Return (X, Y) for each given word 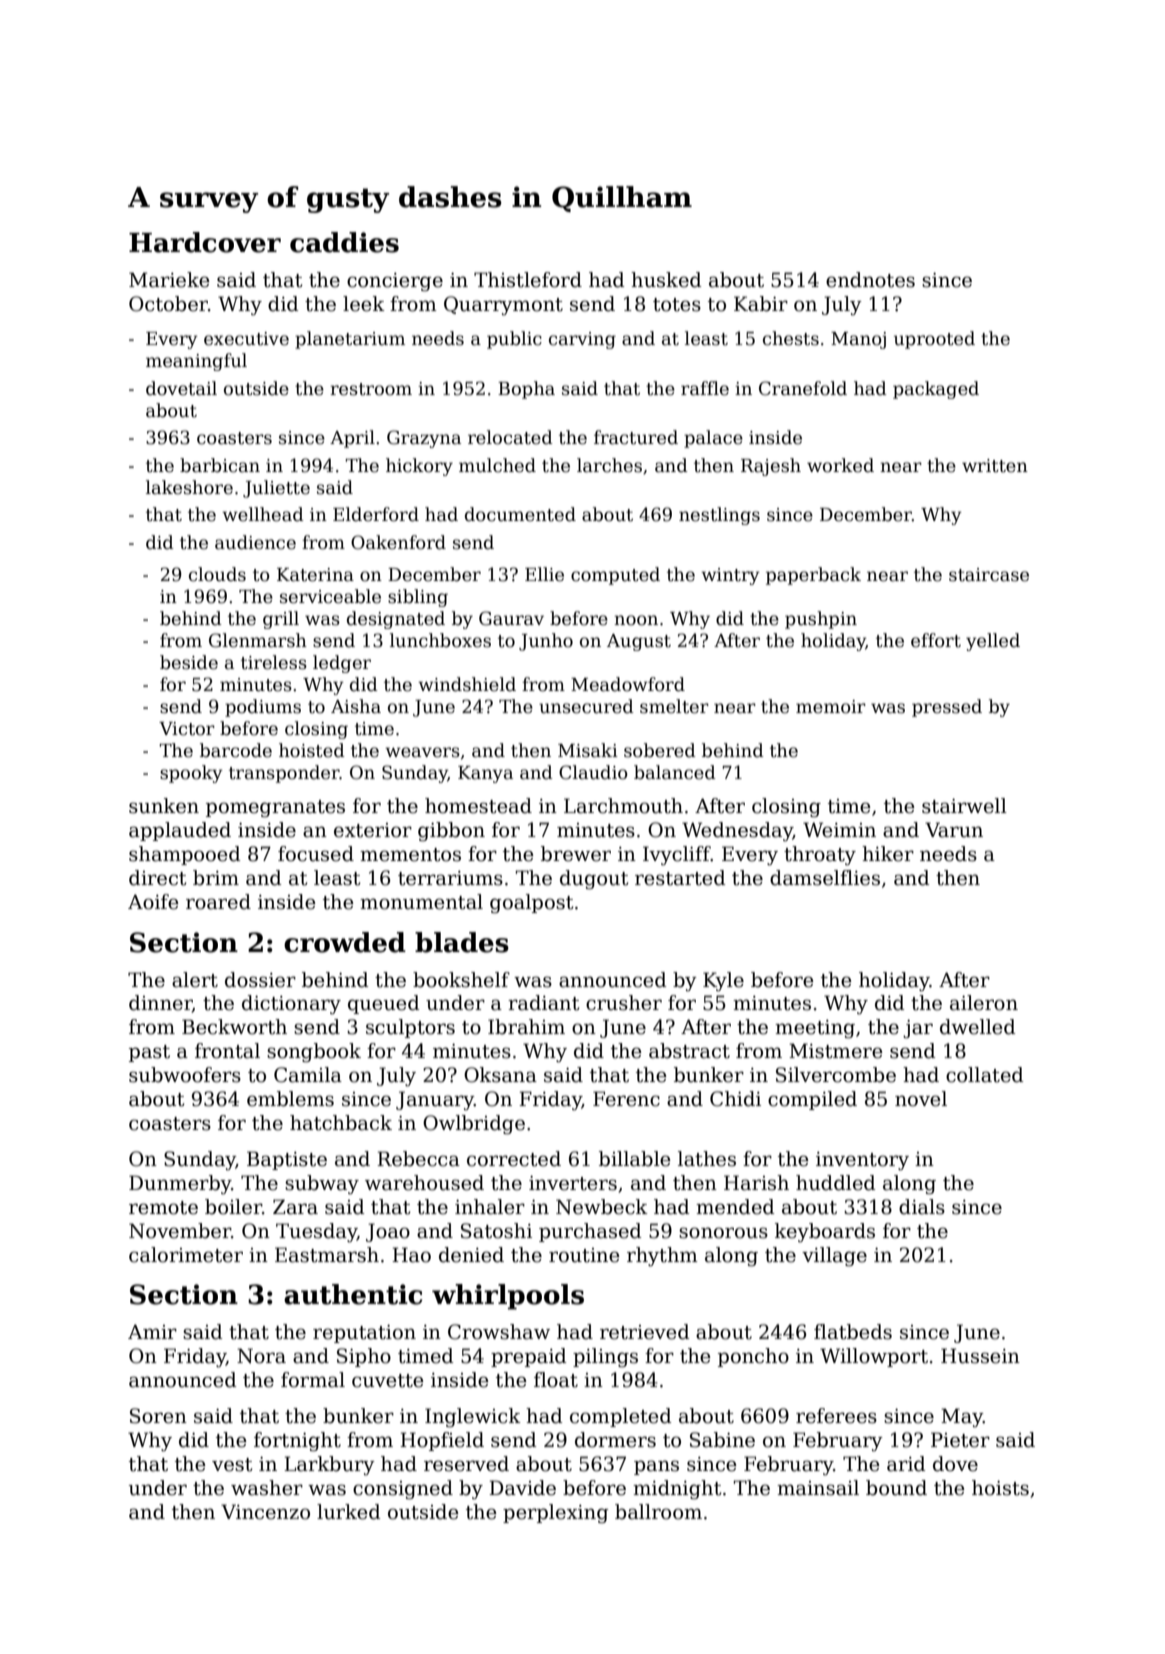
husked (666, 280)
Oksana (500, 1075)
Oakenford (398, 542)
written (995, 466)
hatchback (341, 1123)
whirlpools (508, 1297)
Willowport (874, 1357)
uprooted (934, 340)
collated (985, 1075)
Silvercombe (836, 1075)
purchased (590, 1232)
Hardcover (205, 242)
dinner (160, 1003)
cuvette (387, 1381)
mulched (497, 465)
